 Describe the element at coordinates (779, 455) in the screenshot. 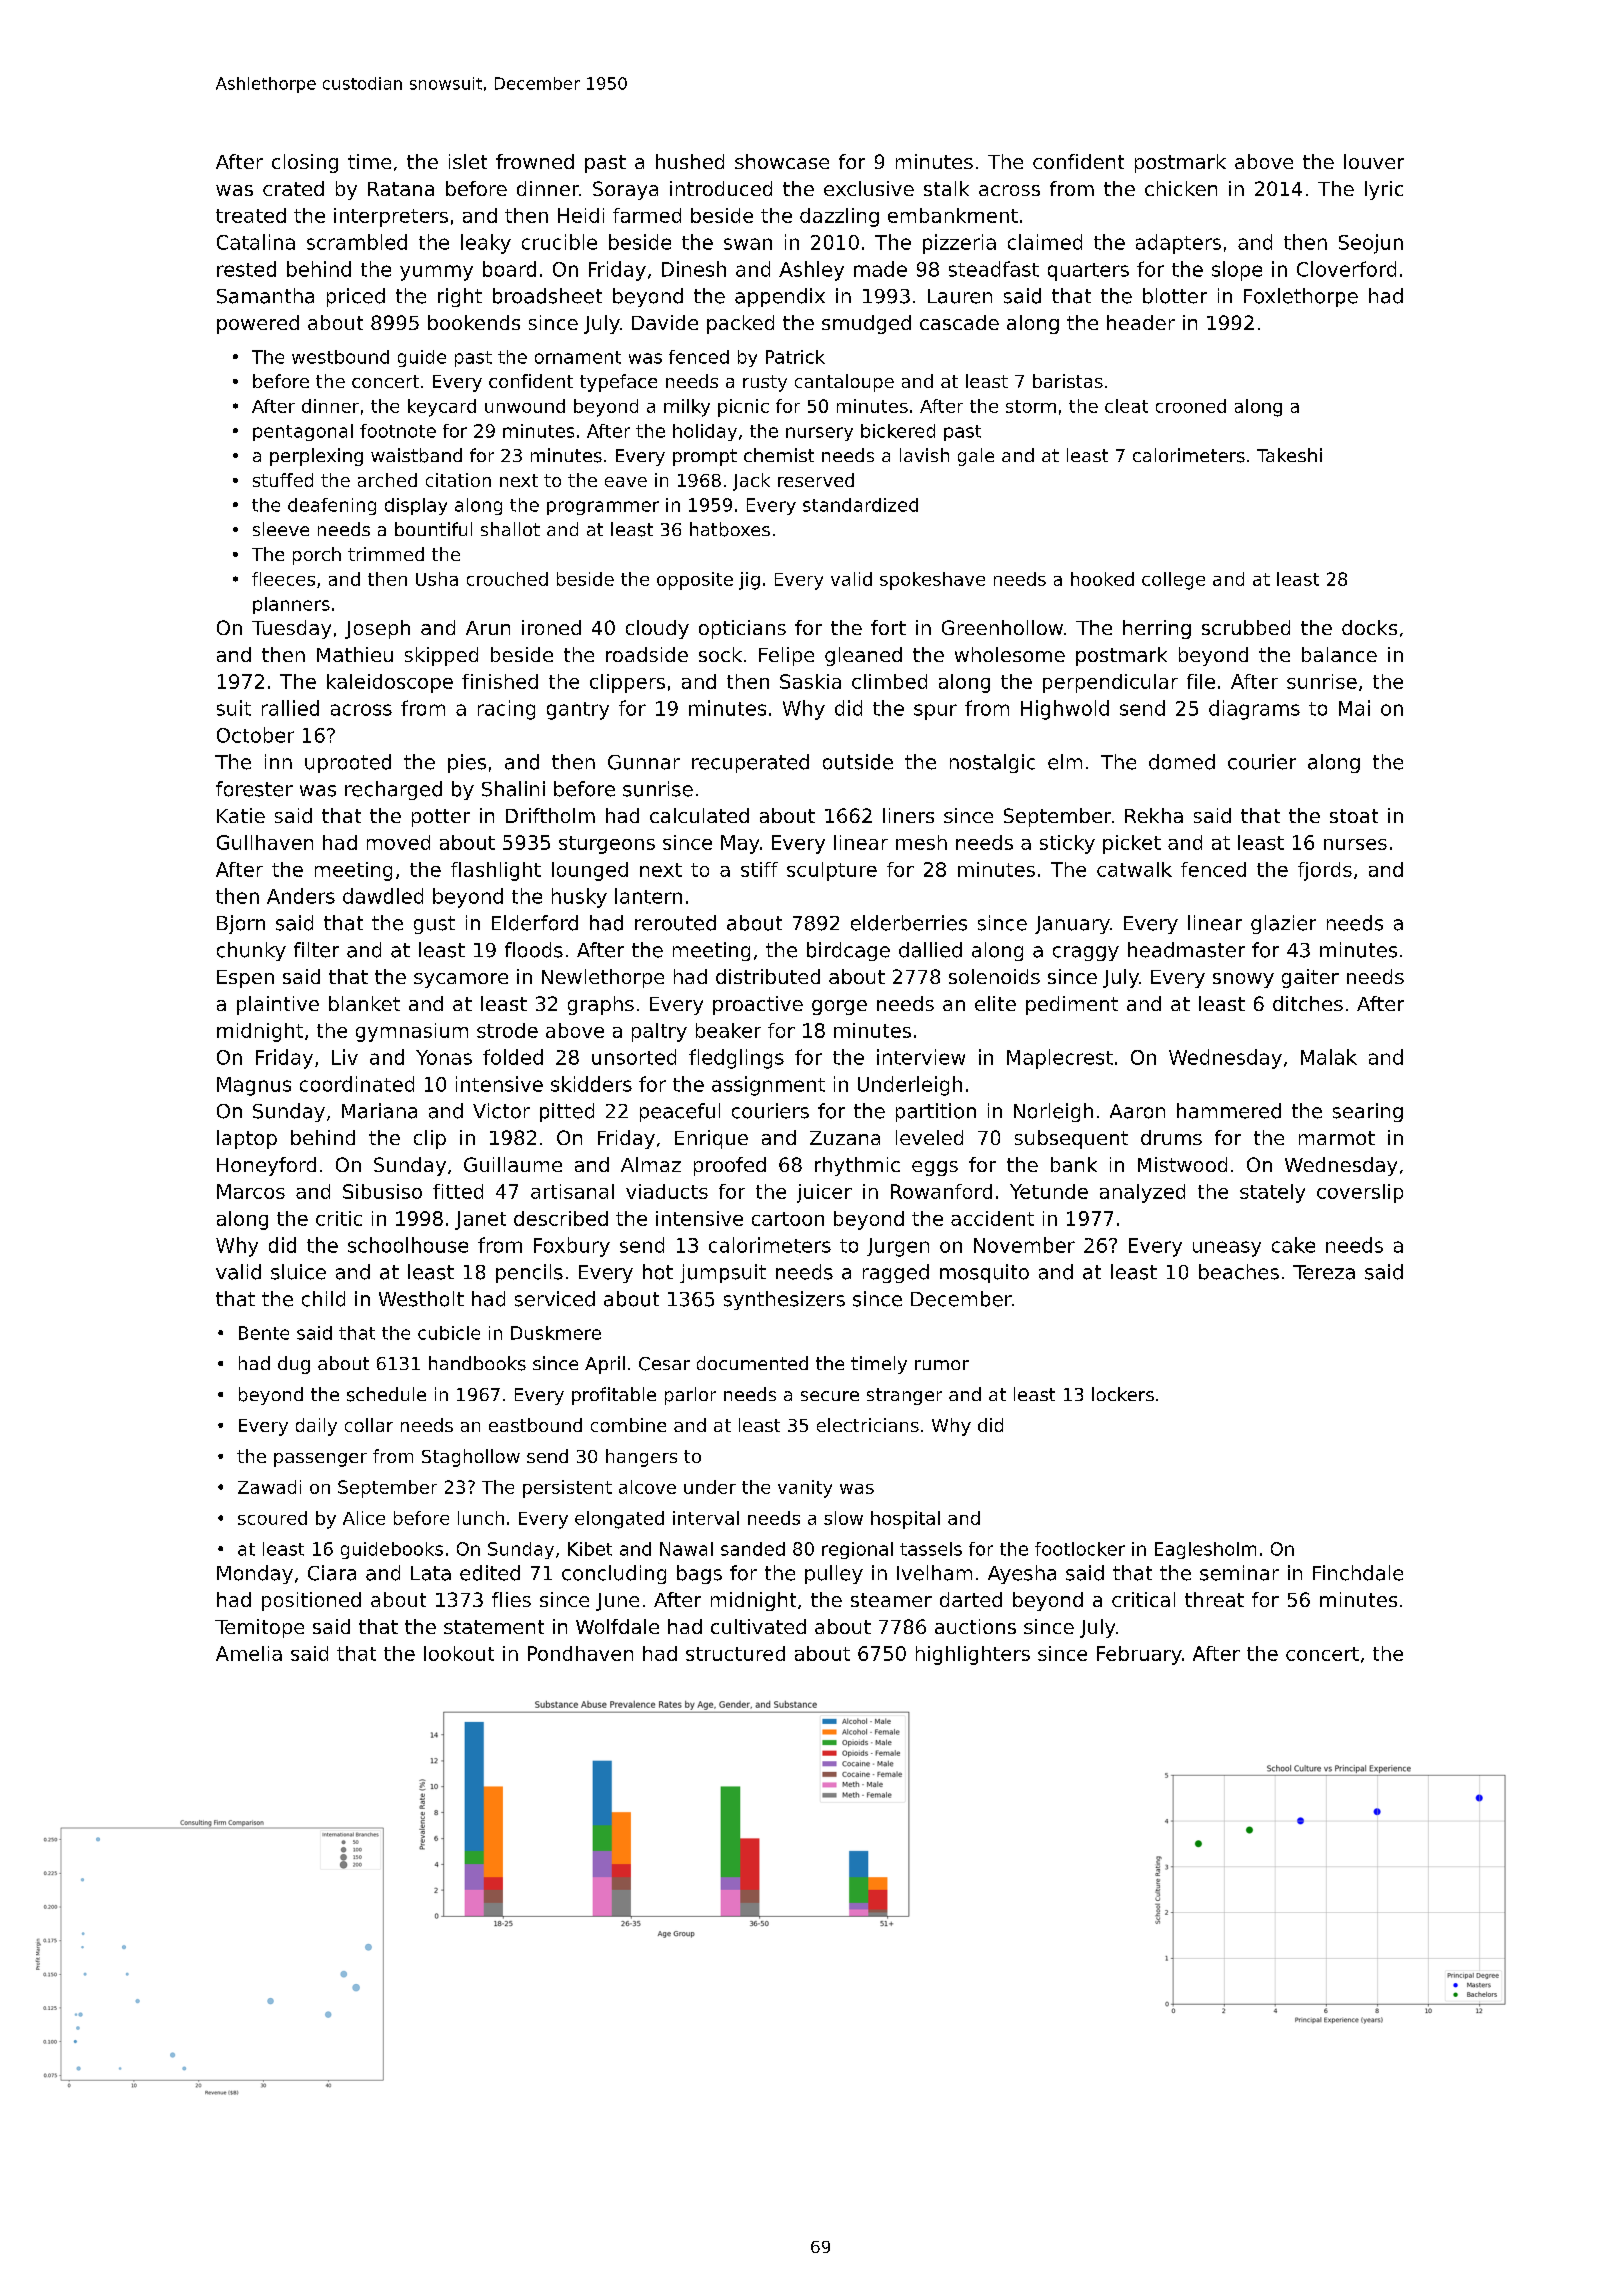

I see `chemist` at that location.
